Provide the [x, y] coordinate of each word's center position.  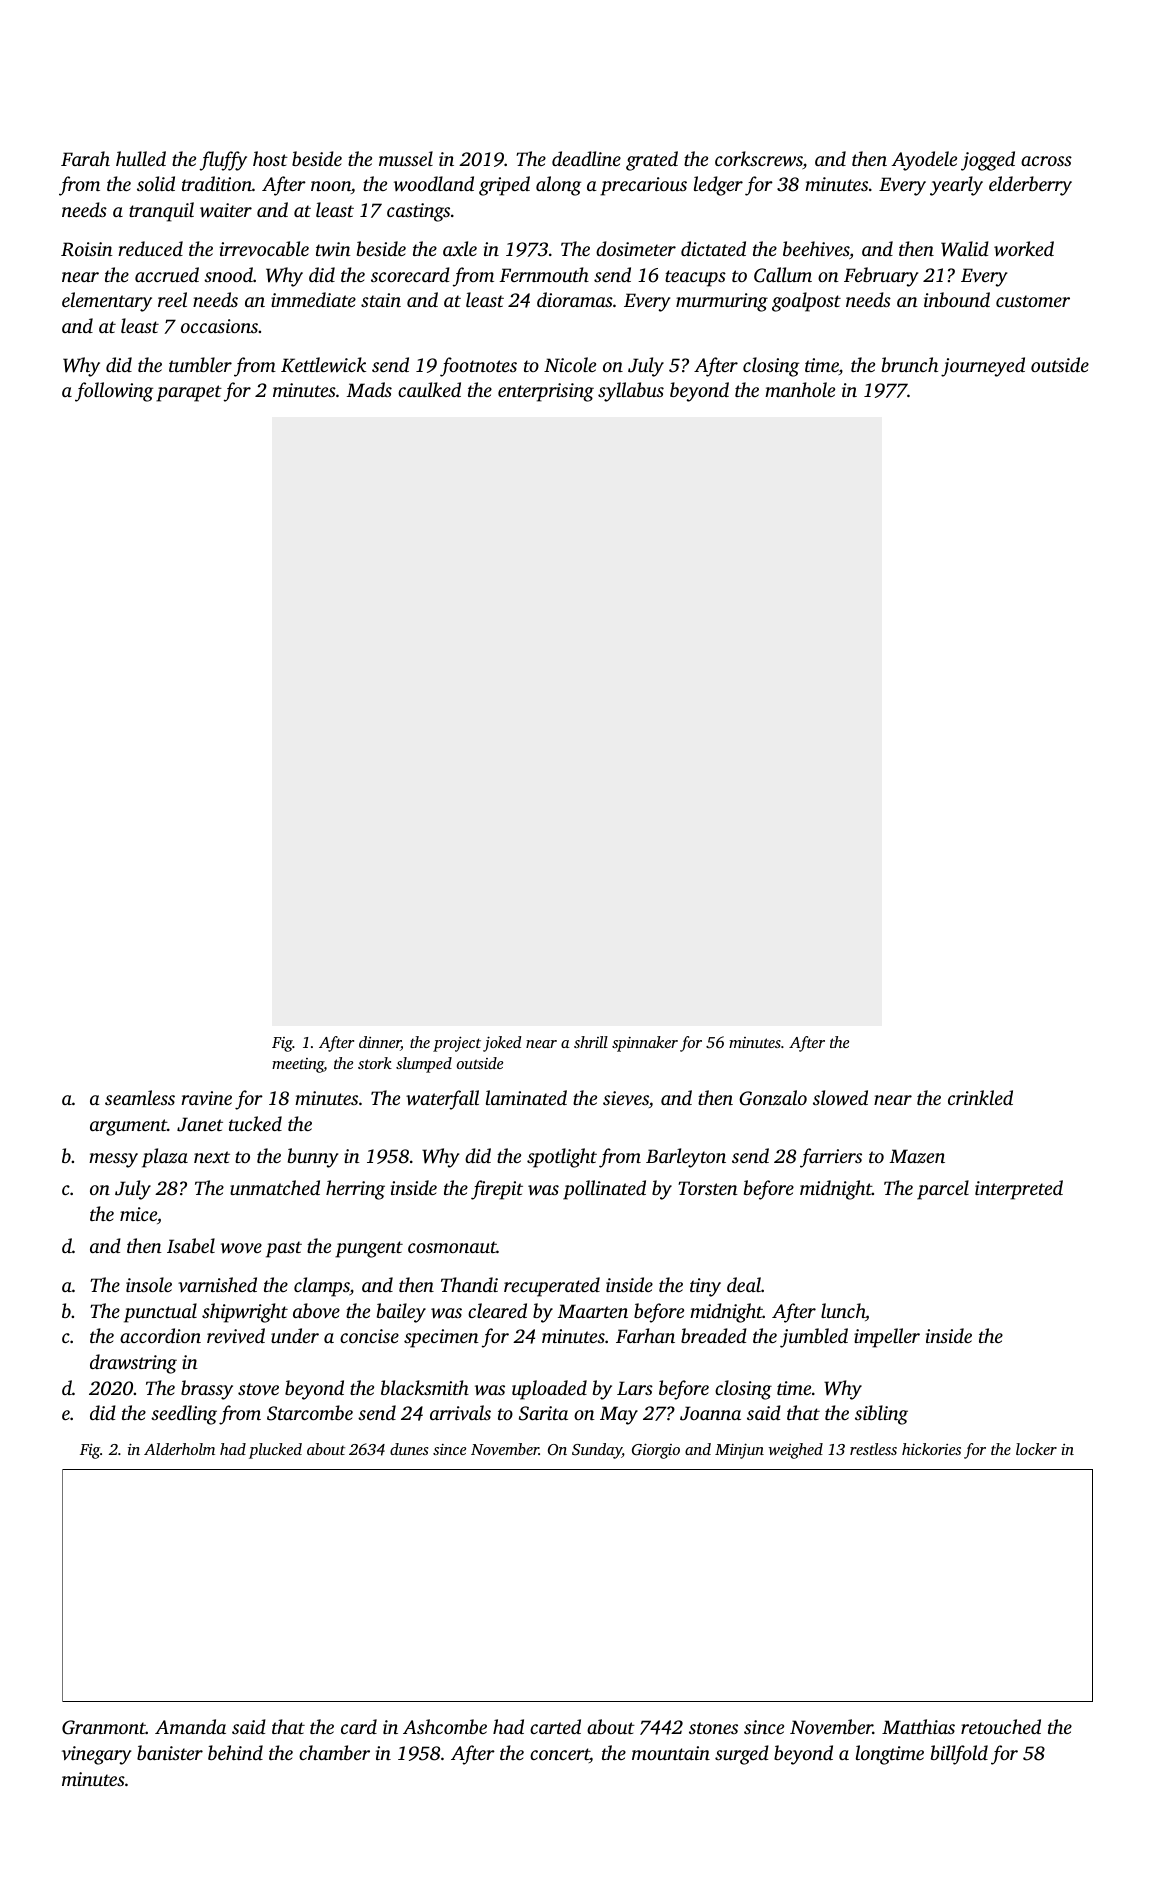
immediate [313, 299]
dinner [380, 1043]
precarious [643, 186]
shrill [591, 1042]
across [1046, 161]
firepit [497, 1190]
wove [241, 1248]
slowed [840, 1098]
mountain [671, 1753]
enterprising [546, 392]
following [114, 392]
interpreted [1019, 1190]
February [881, 277]
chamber [334, 1752]
